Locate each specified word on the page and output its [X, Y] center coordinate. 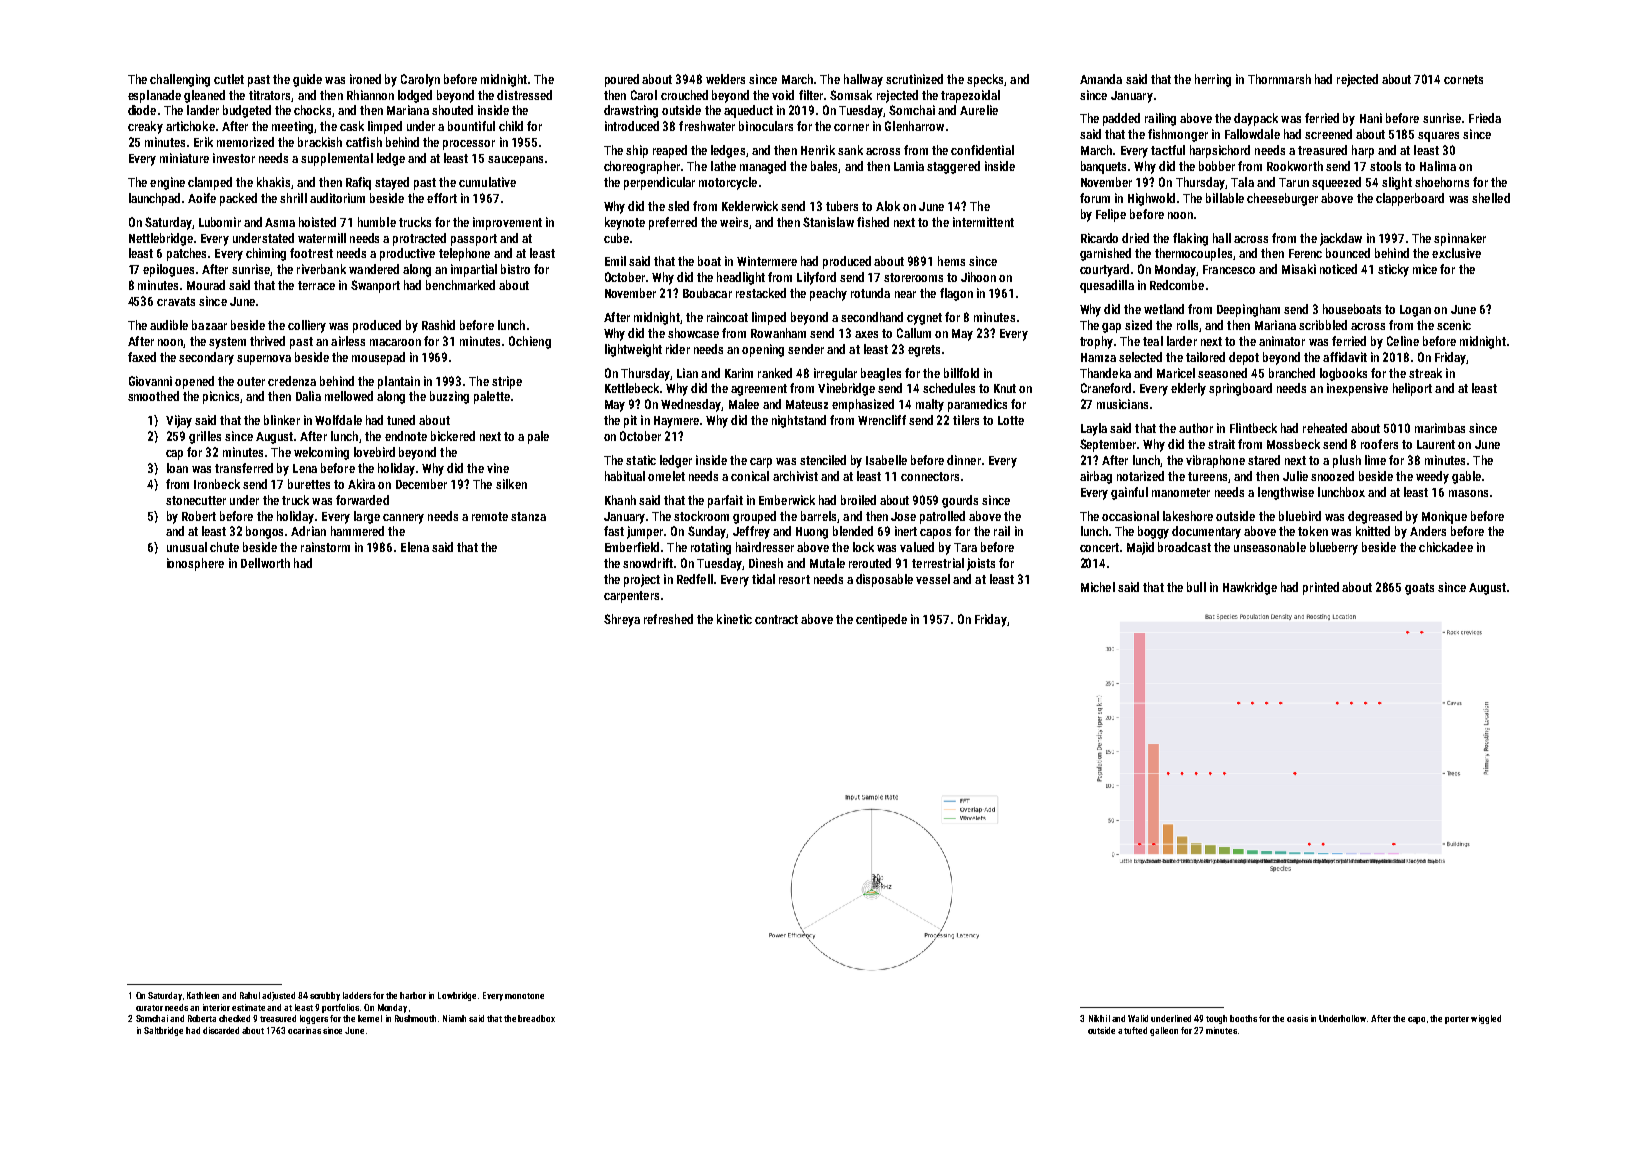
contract [776, 619]
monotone [524, 996]
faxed [142, 357]
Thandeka [1105, 373]
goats [1419, 589]
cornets [1463, 79]
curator [149, 1008]
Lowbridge [457, 996]
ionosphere [195, 564]
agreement [759, 390]
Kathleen [203, 995]
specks [985, 80]
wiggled [1486, 1019]
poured [622, 80]
